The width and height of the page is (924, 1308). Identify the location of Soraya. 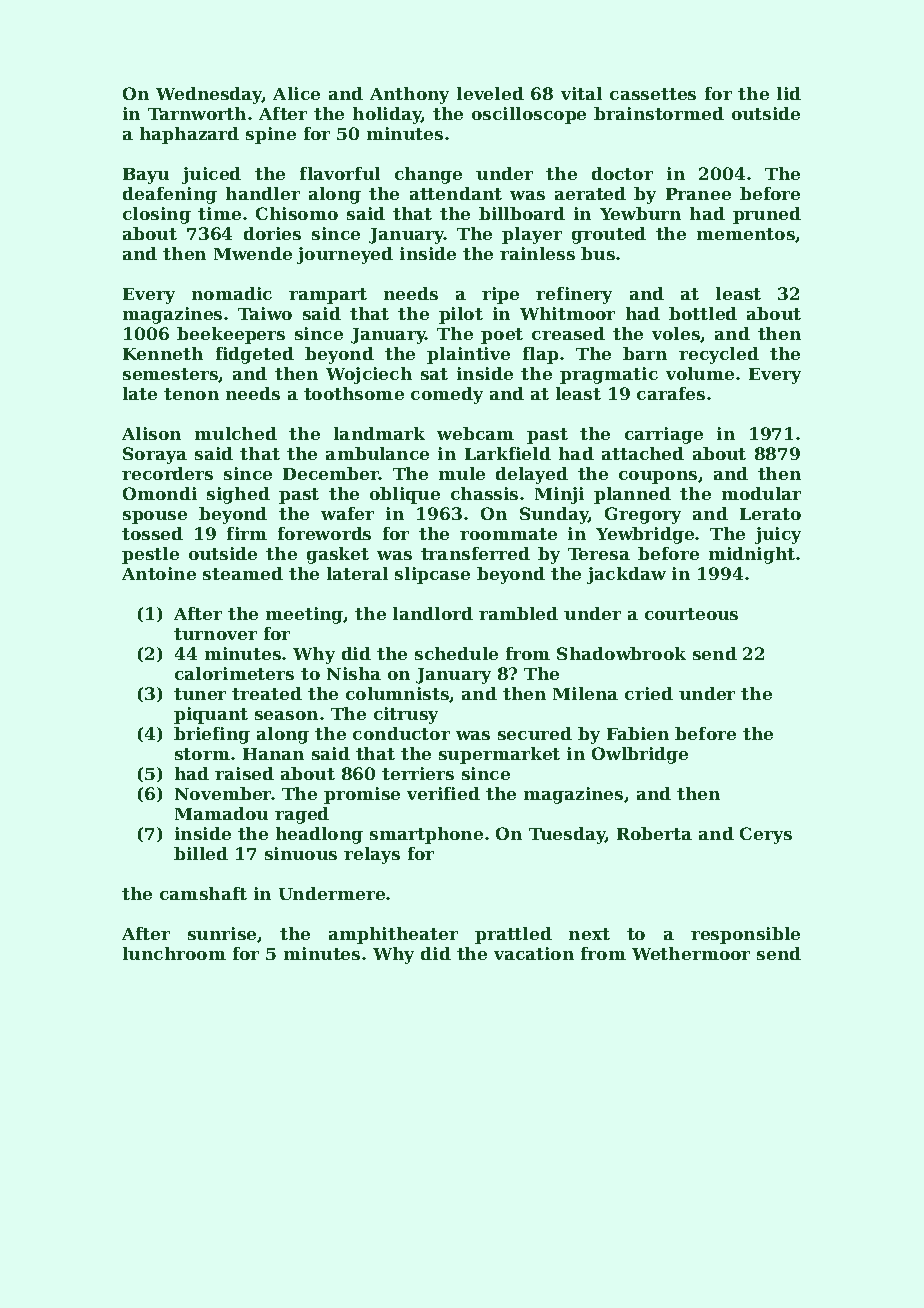
(155, 455).
